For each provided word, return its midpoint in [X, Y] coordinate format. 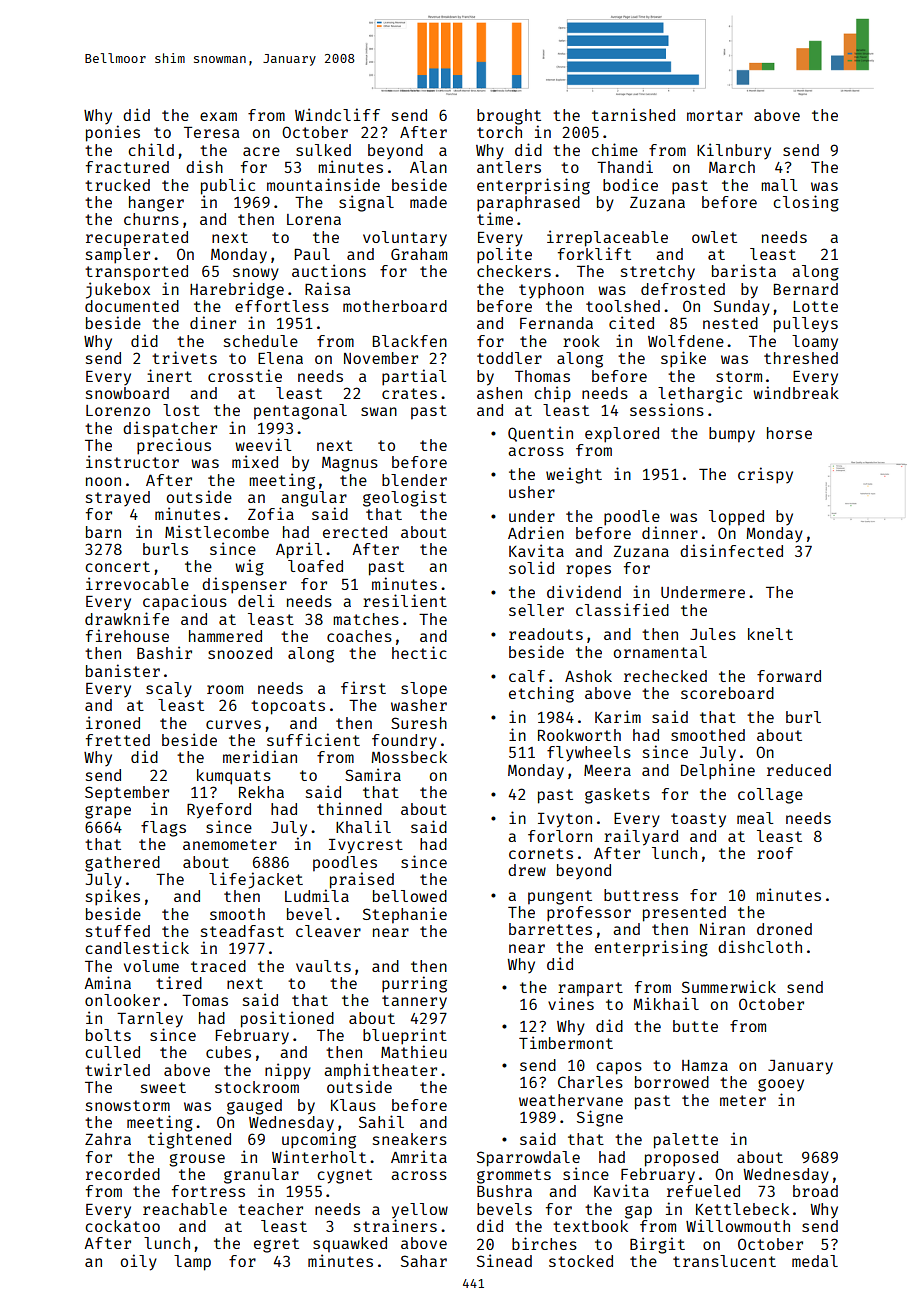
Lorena [314, 219]
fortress [208, 1191]
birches [544, 1243]
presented [684, 914]
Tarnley [150, 1020]
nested [730, 323]
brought [509, 117]
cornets [541, 853]
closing [806, 203]
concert [117, 566]
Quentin [540, 434]
